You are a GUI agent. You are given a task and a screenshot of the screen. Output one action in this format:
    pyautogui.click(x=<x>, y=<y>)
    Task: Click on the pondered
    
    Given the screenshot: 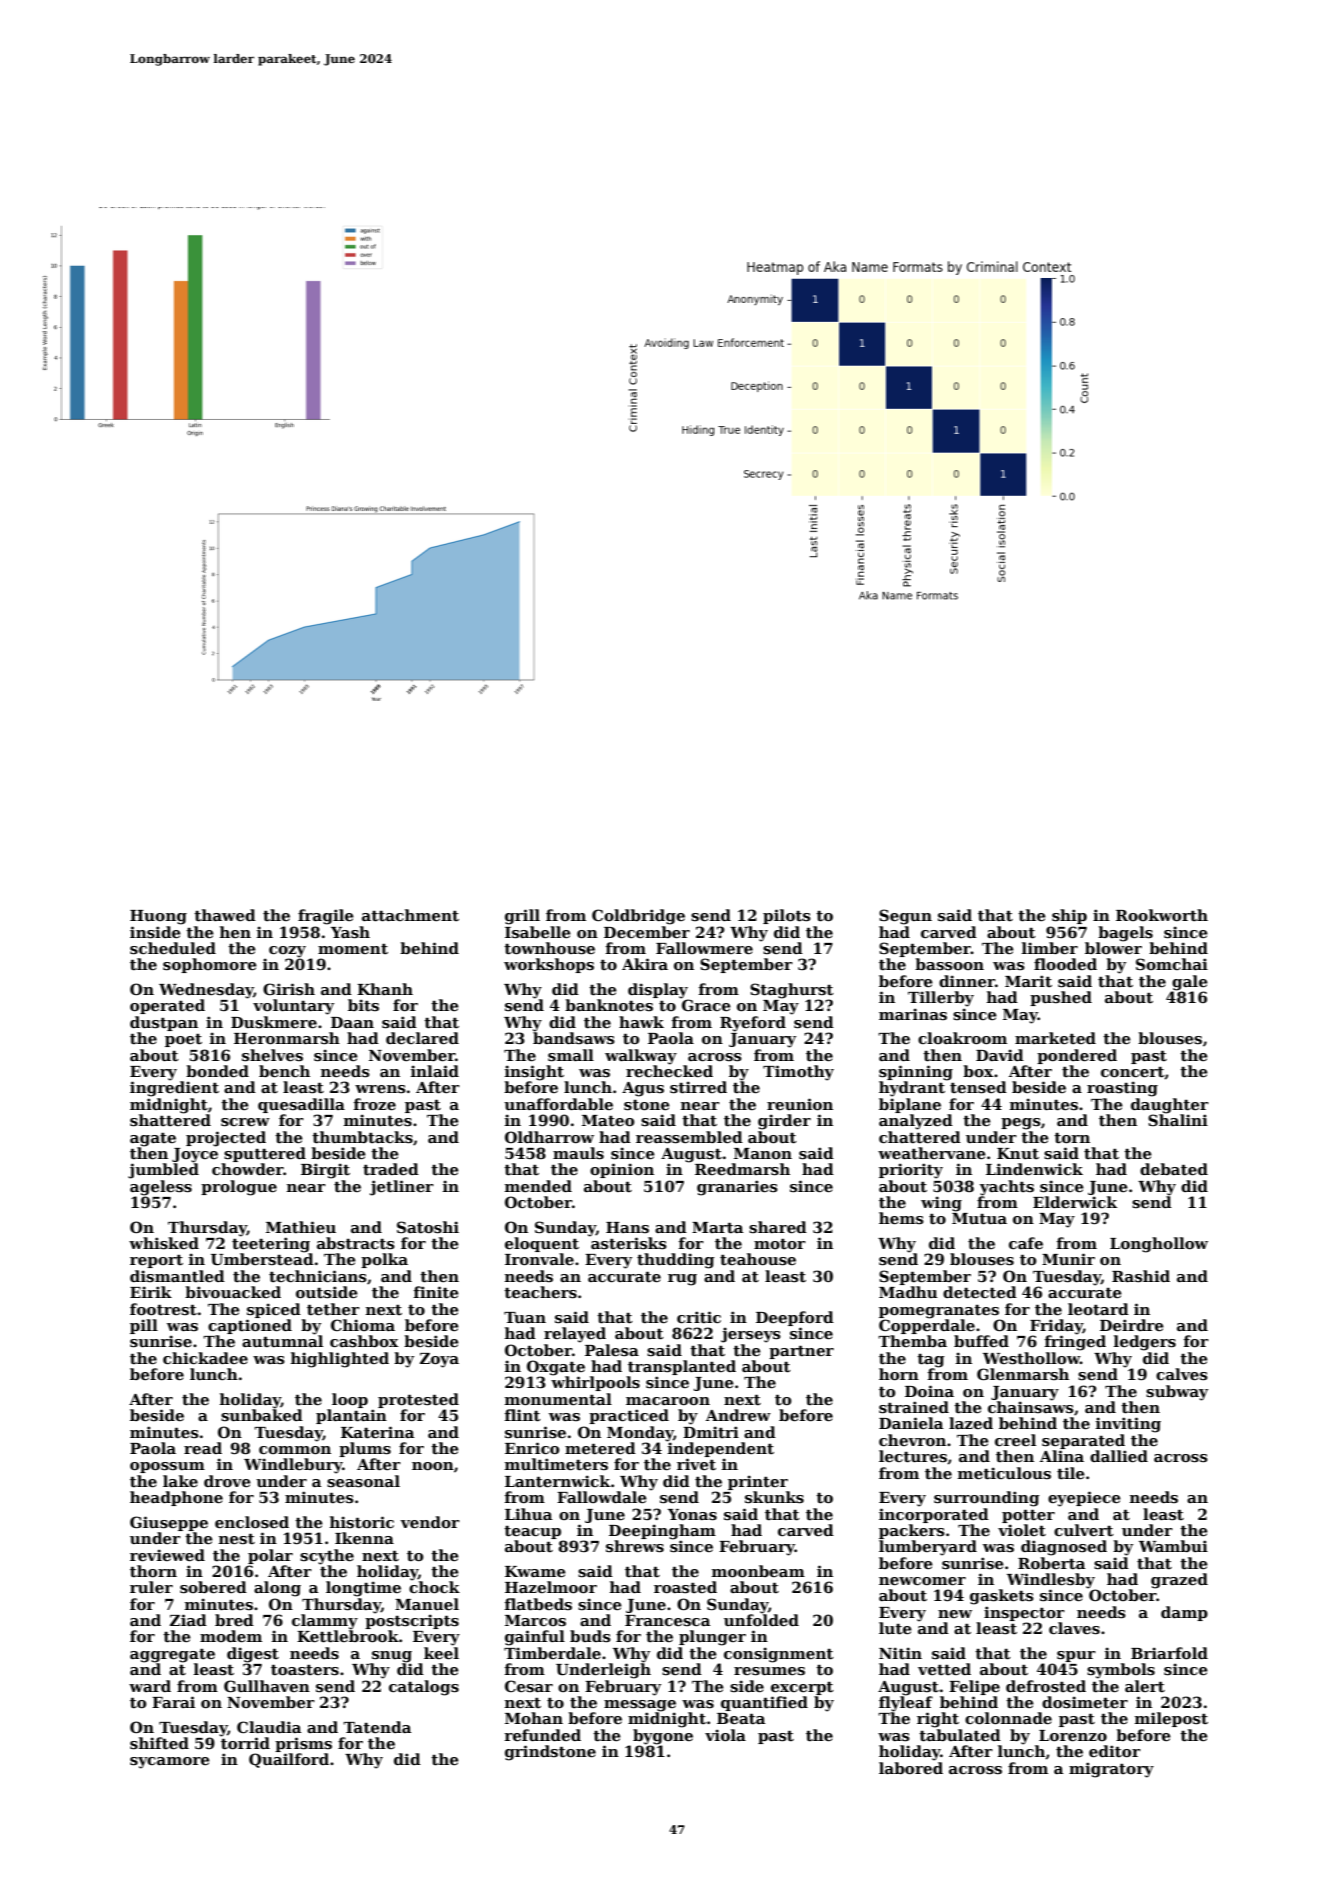 What is the action you would take?
    pyautogui.click(x=1077, y=1056)
